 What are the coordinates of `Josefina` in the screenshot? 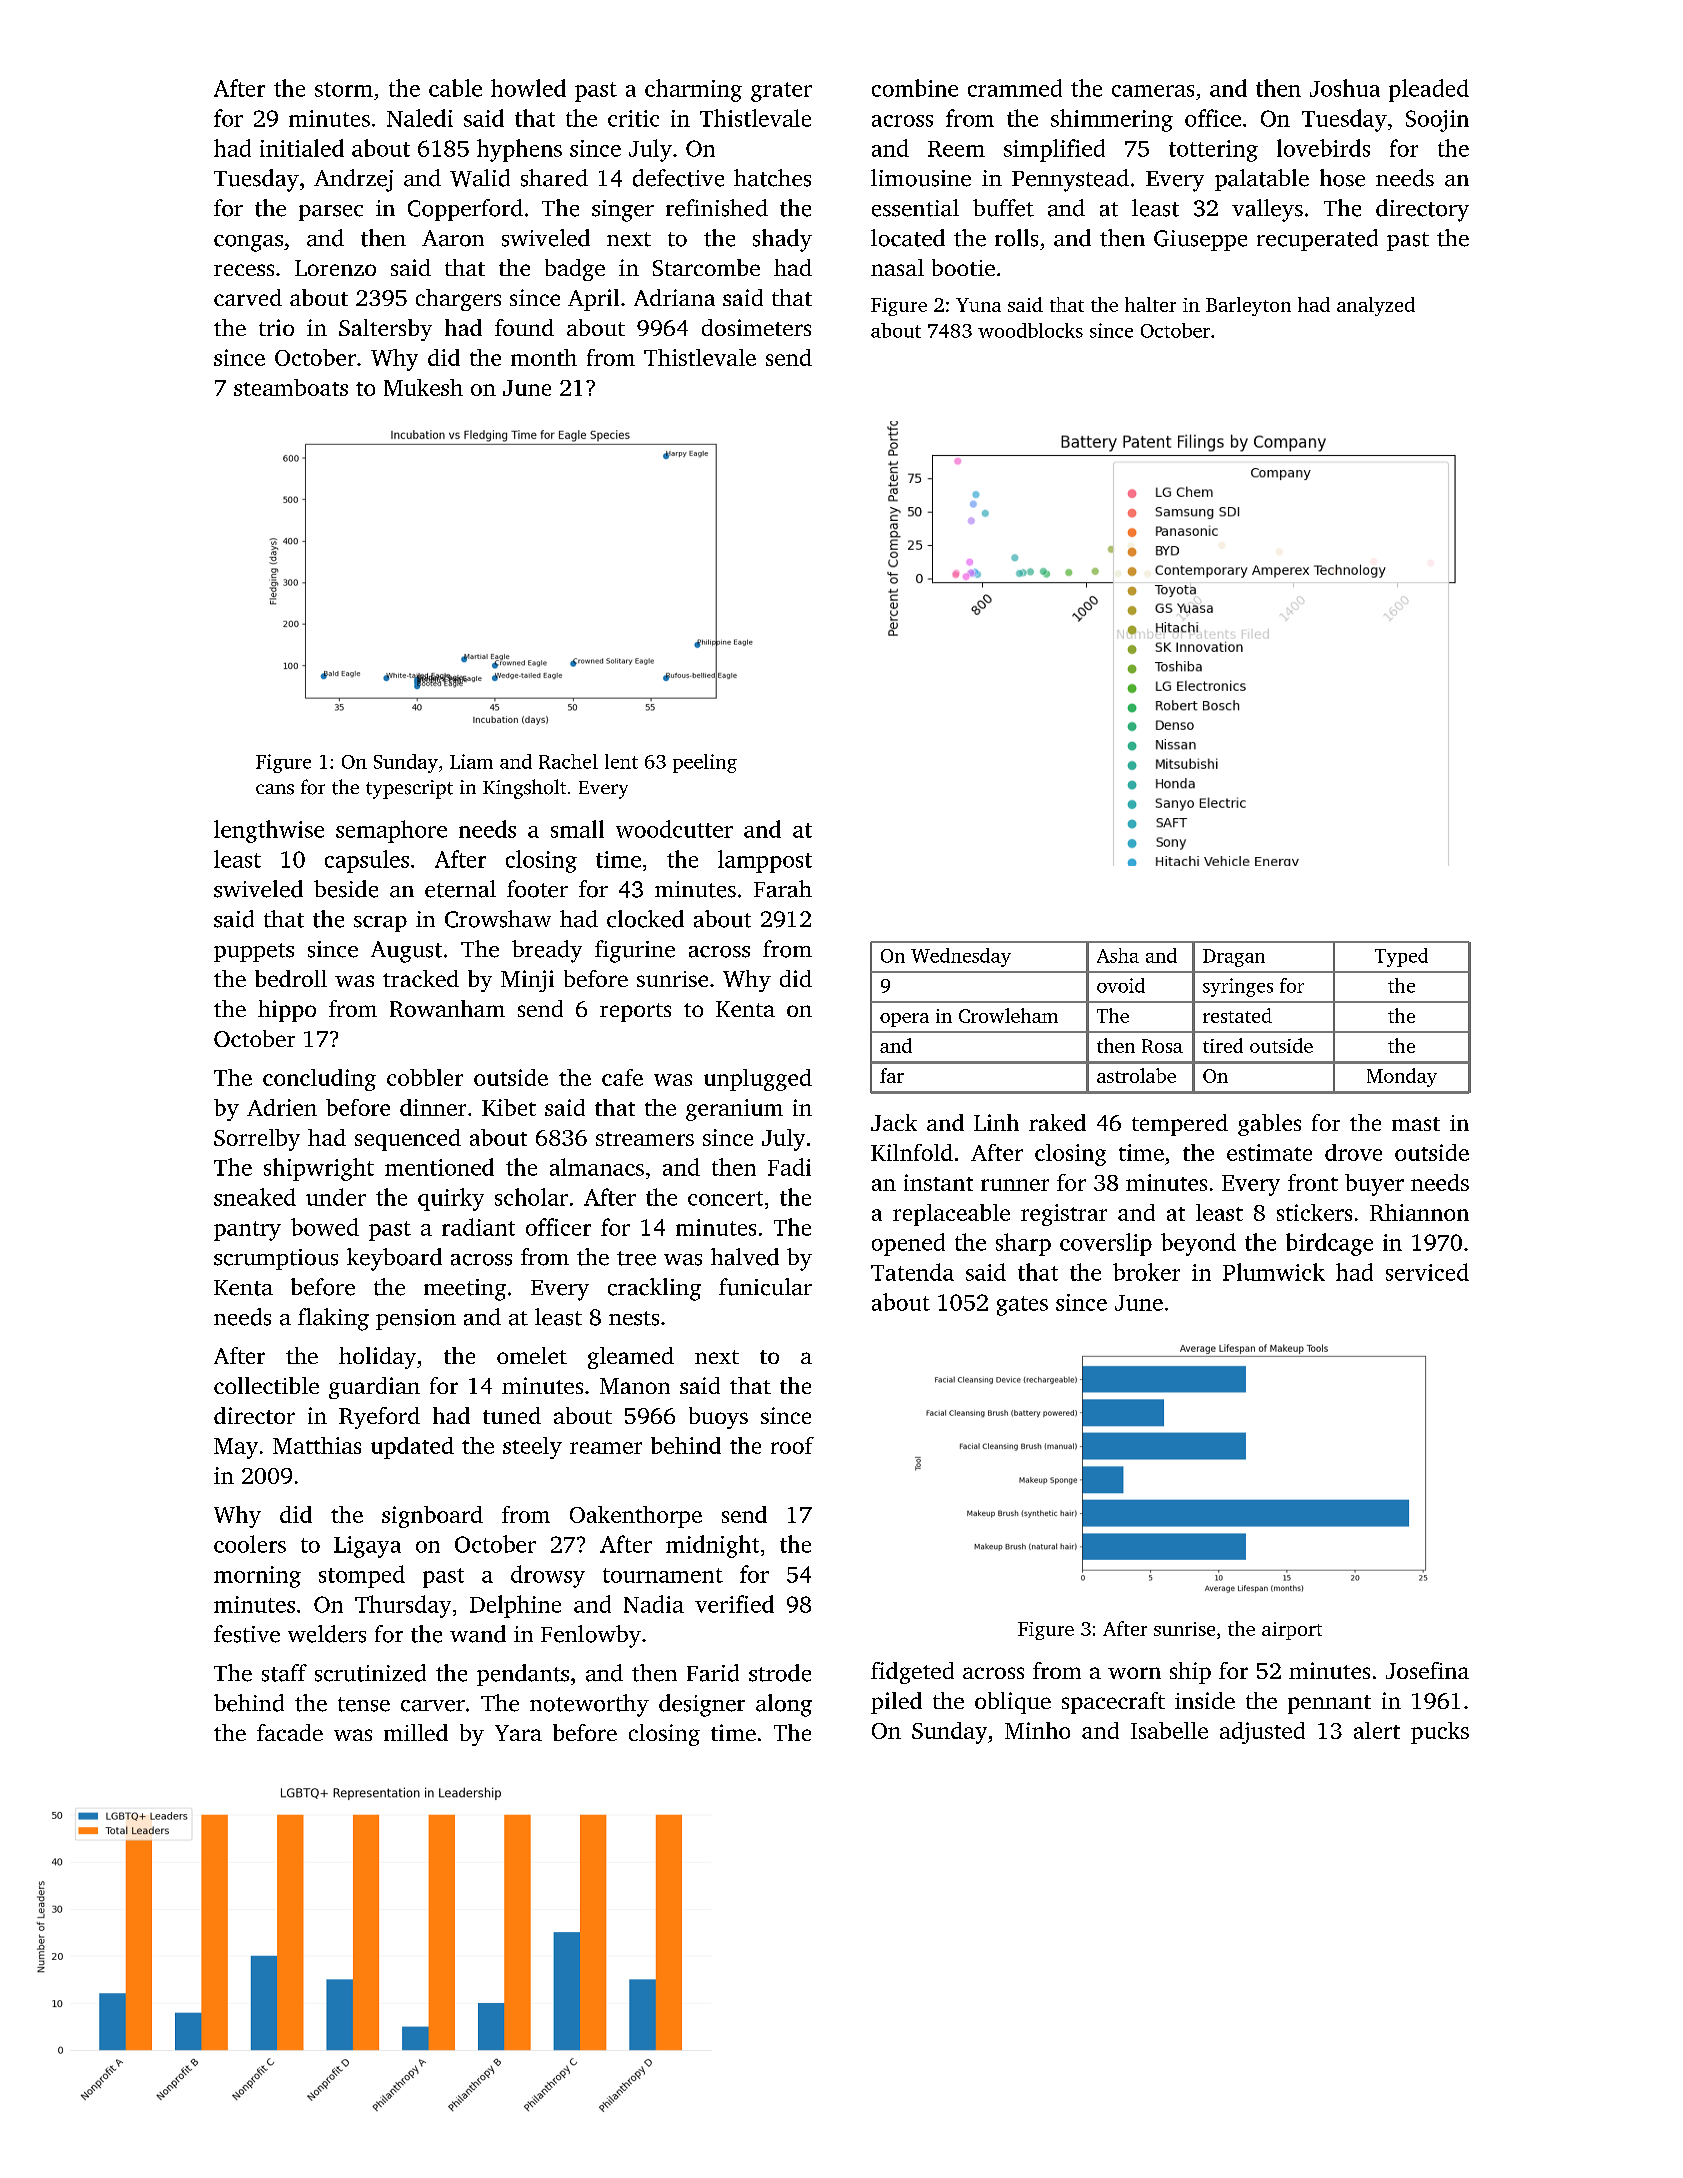 It's located at (1427, 1670).
